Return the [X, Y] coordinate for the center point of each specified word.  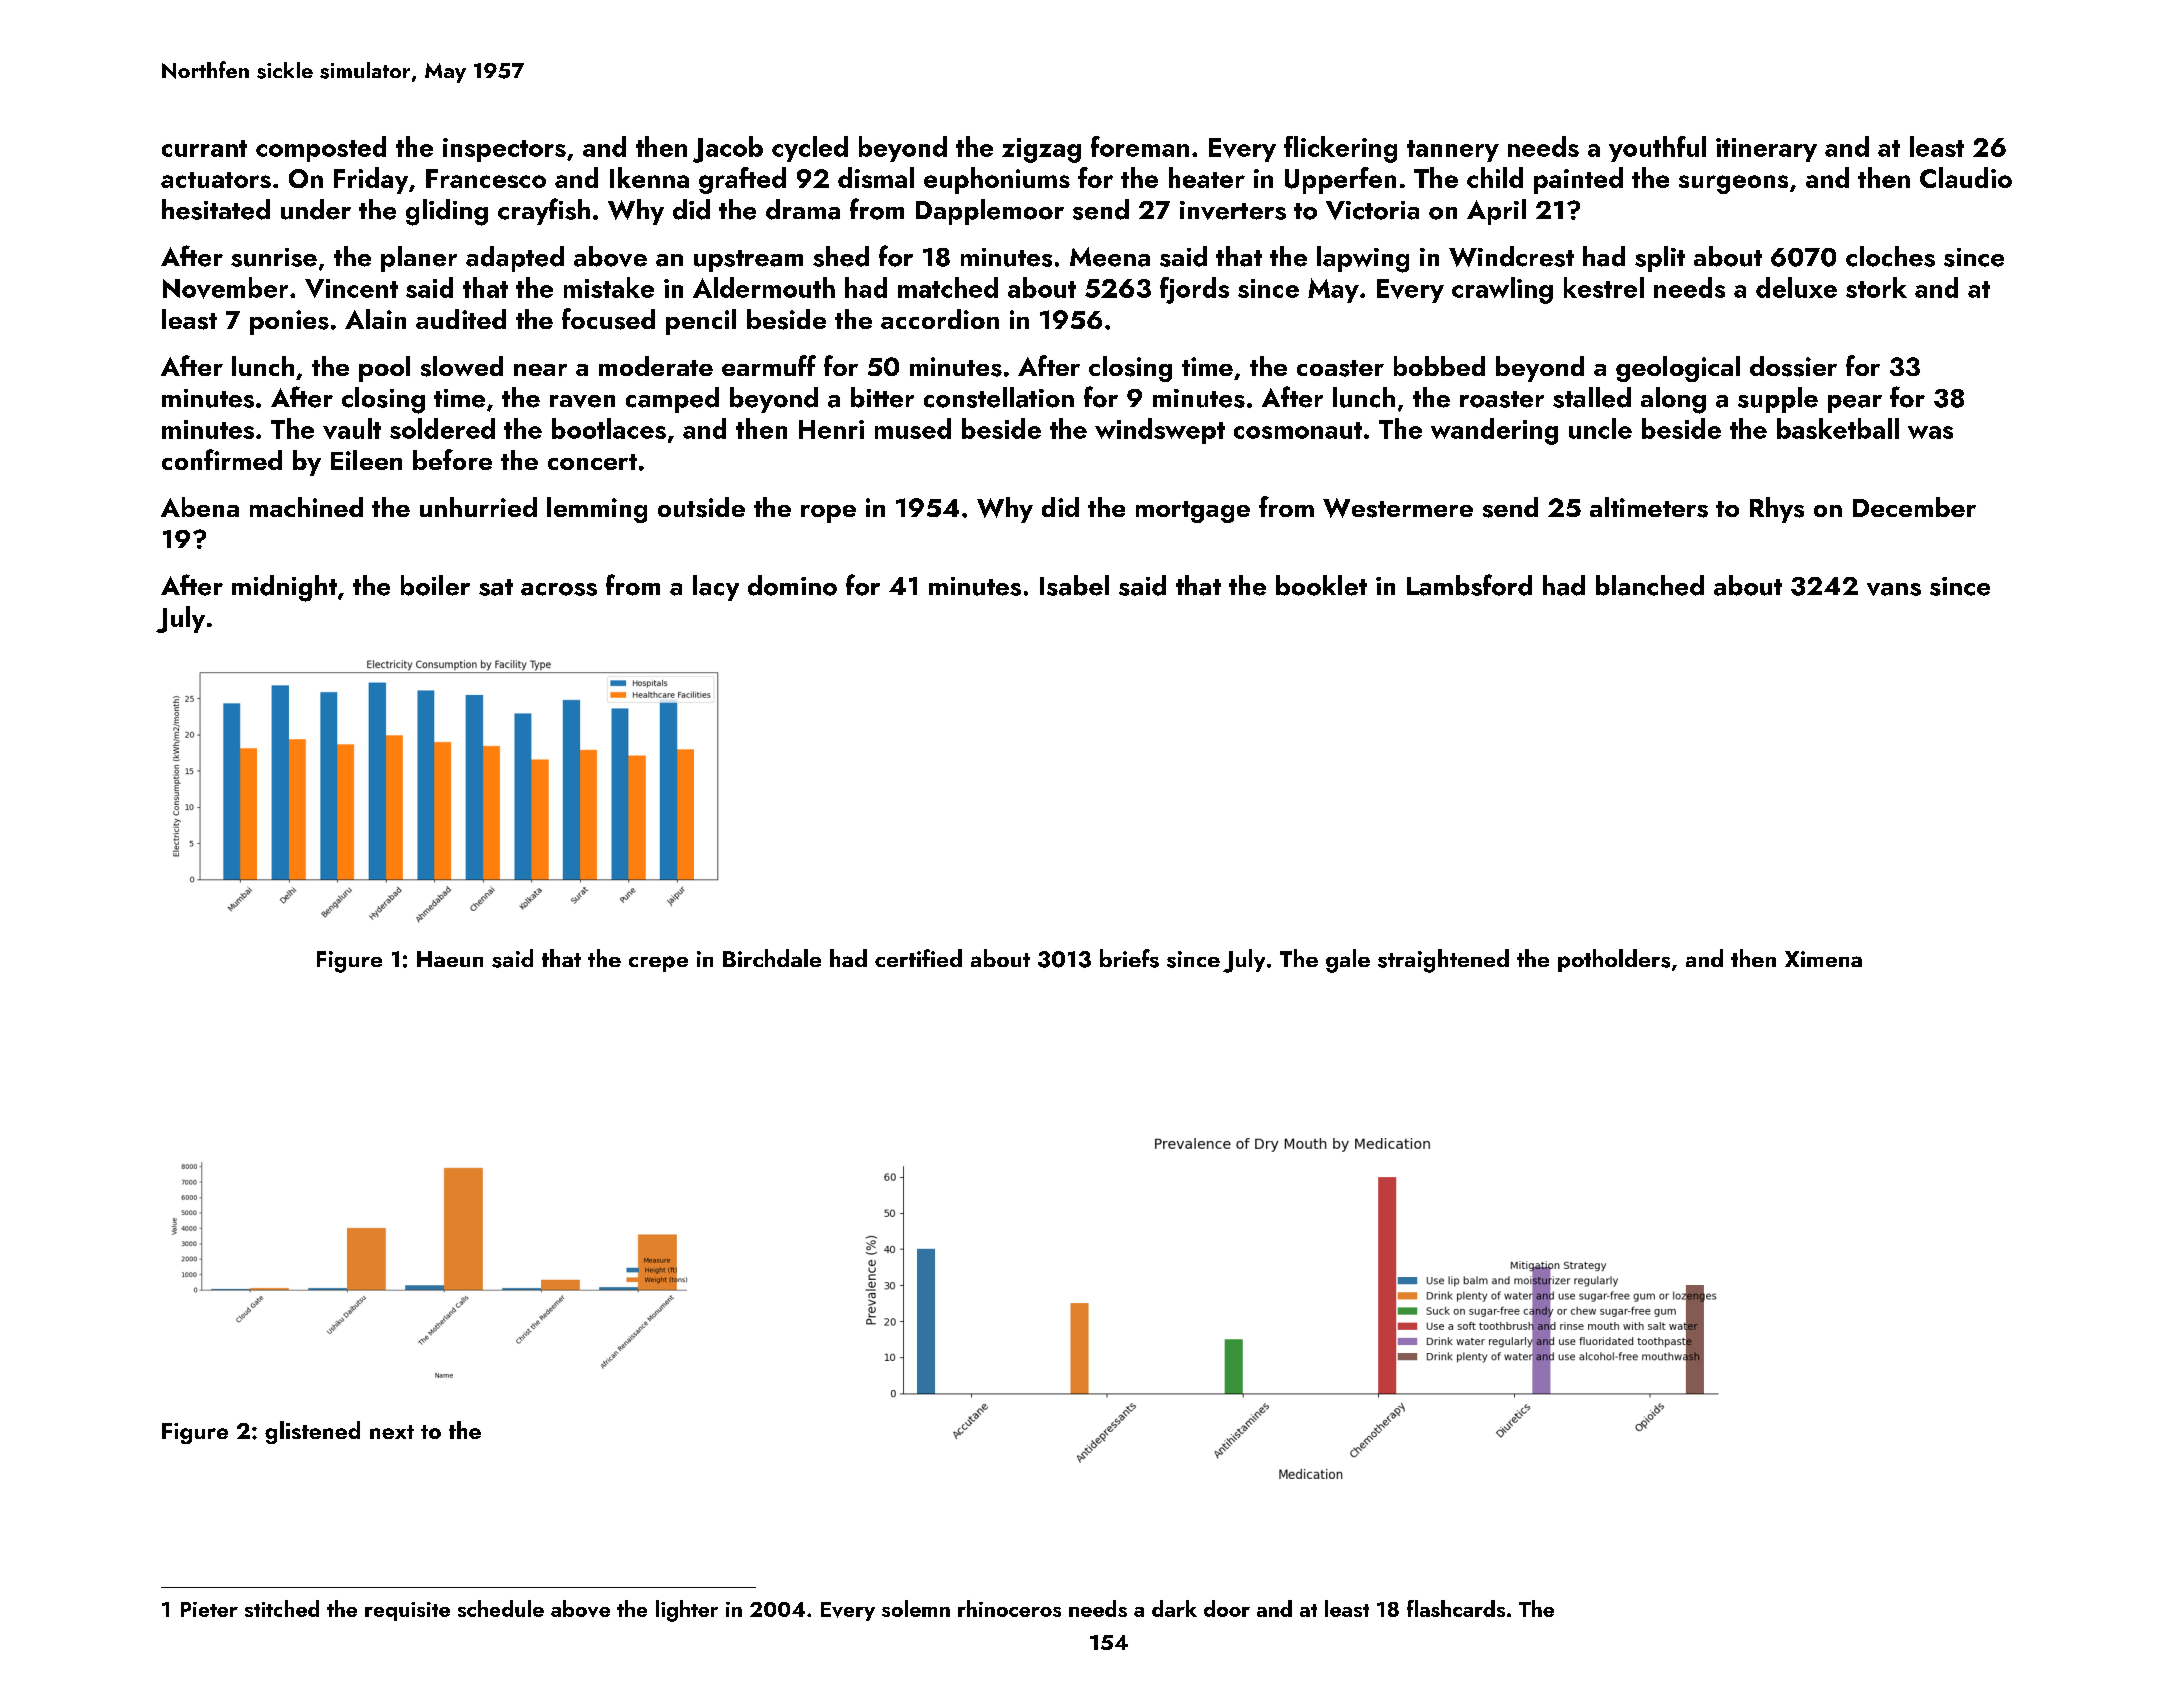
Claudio [1966, 177]
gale [1348, 961]
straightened [1443, 961]
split [1660, 259]
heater [1207, 177]
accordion [940, 319]
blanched [1650, 585]
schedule [501, 1608]
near [540, 370]
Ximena [1823, 959]
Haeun [450, 959]
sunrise [274, 257]
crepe [658, 964]
